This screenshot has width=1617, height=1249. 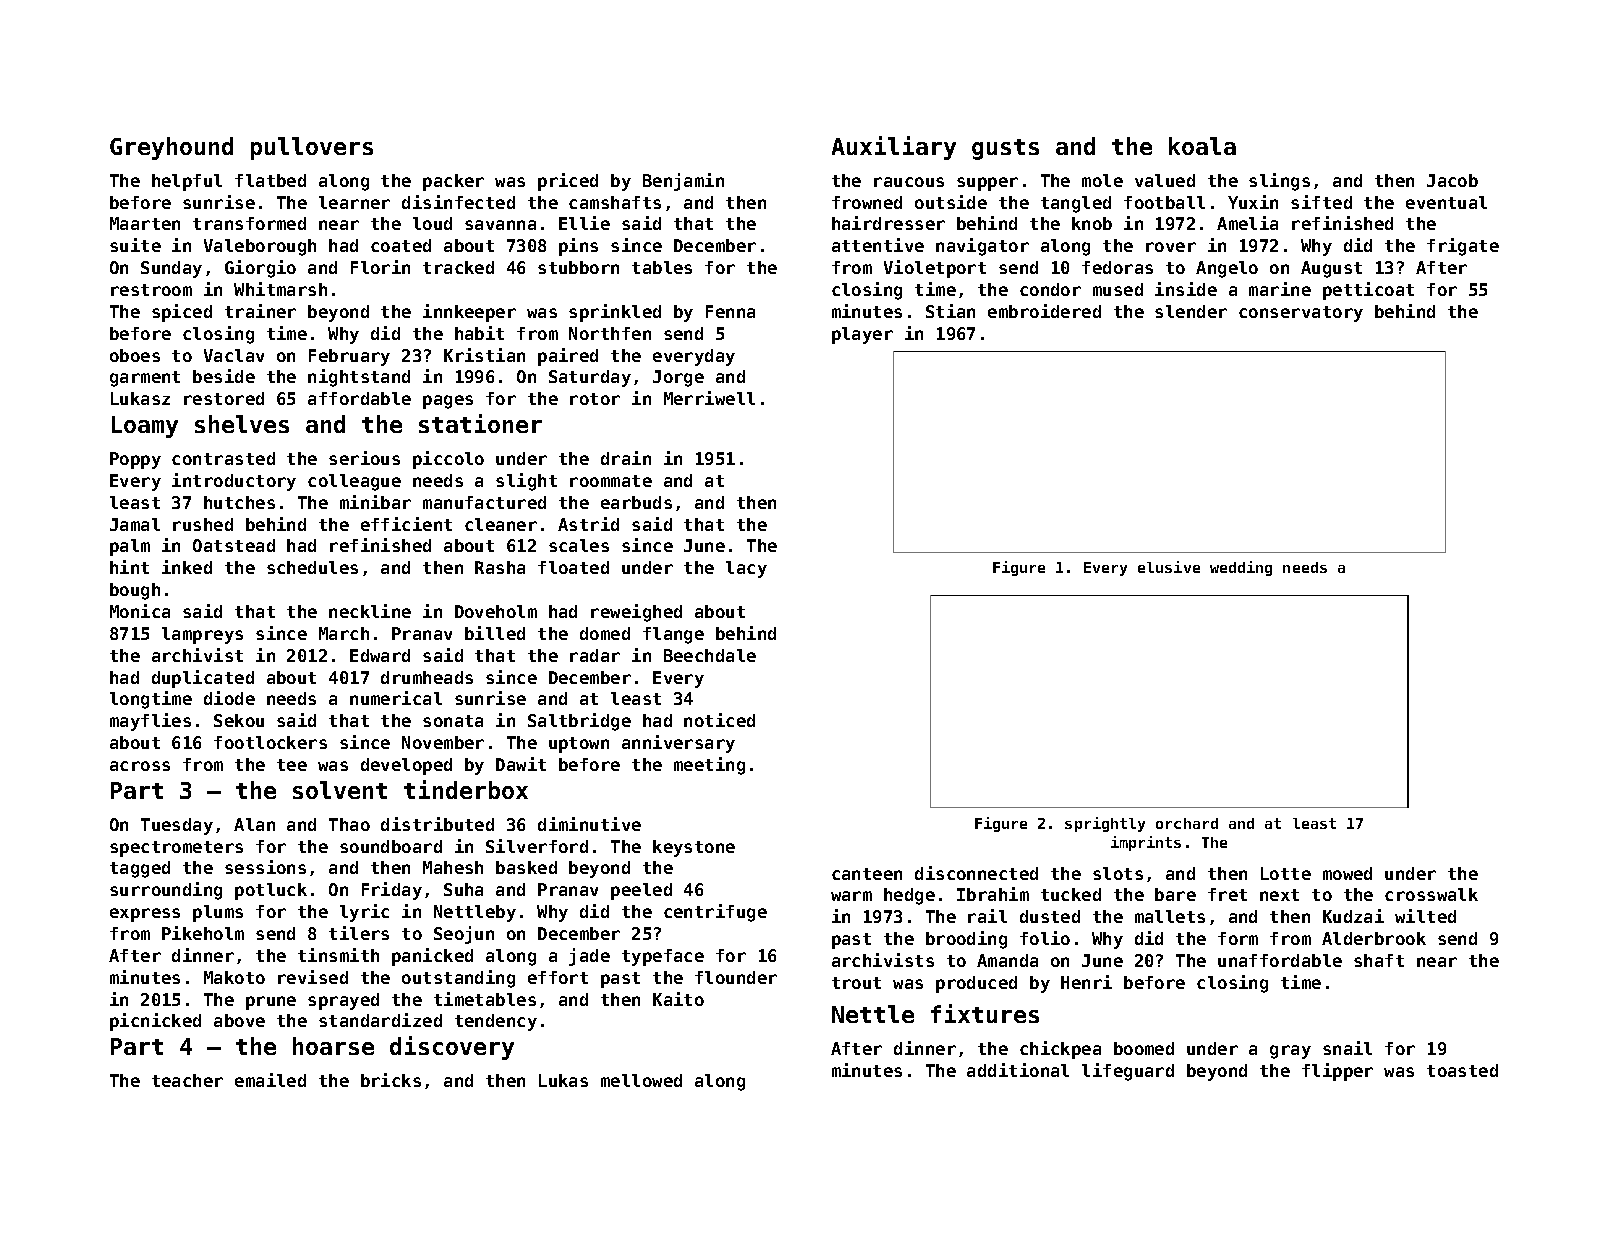 What do you see at coordinates (171, 148) in the screenshot?
I see `Greyhound` at bounding box center [171, 148].
